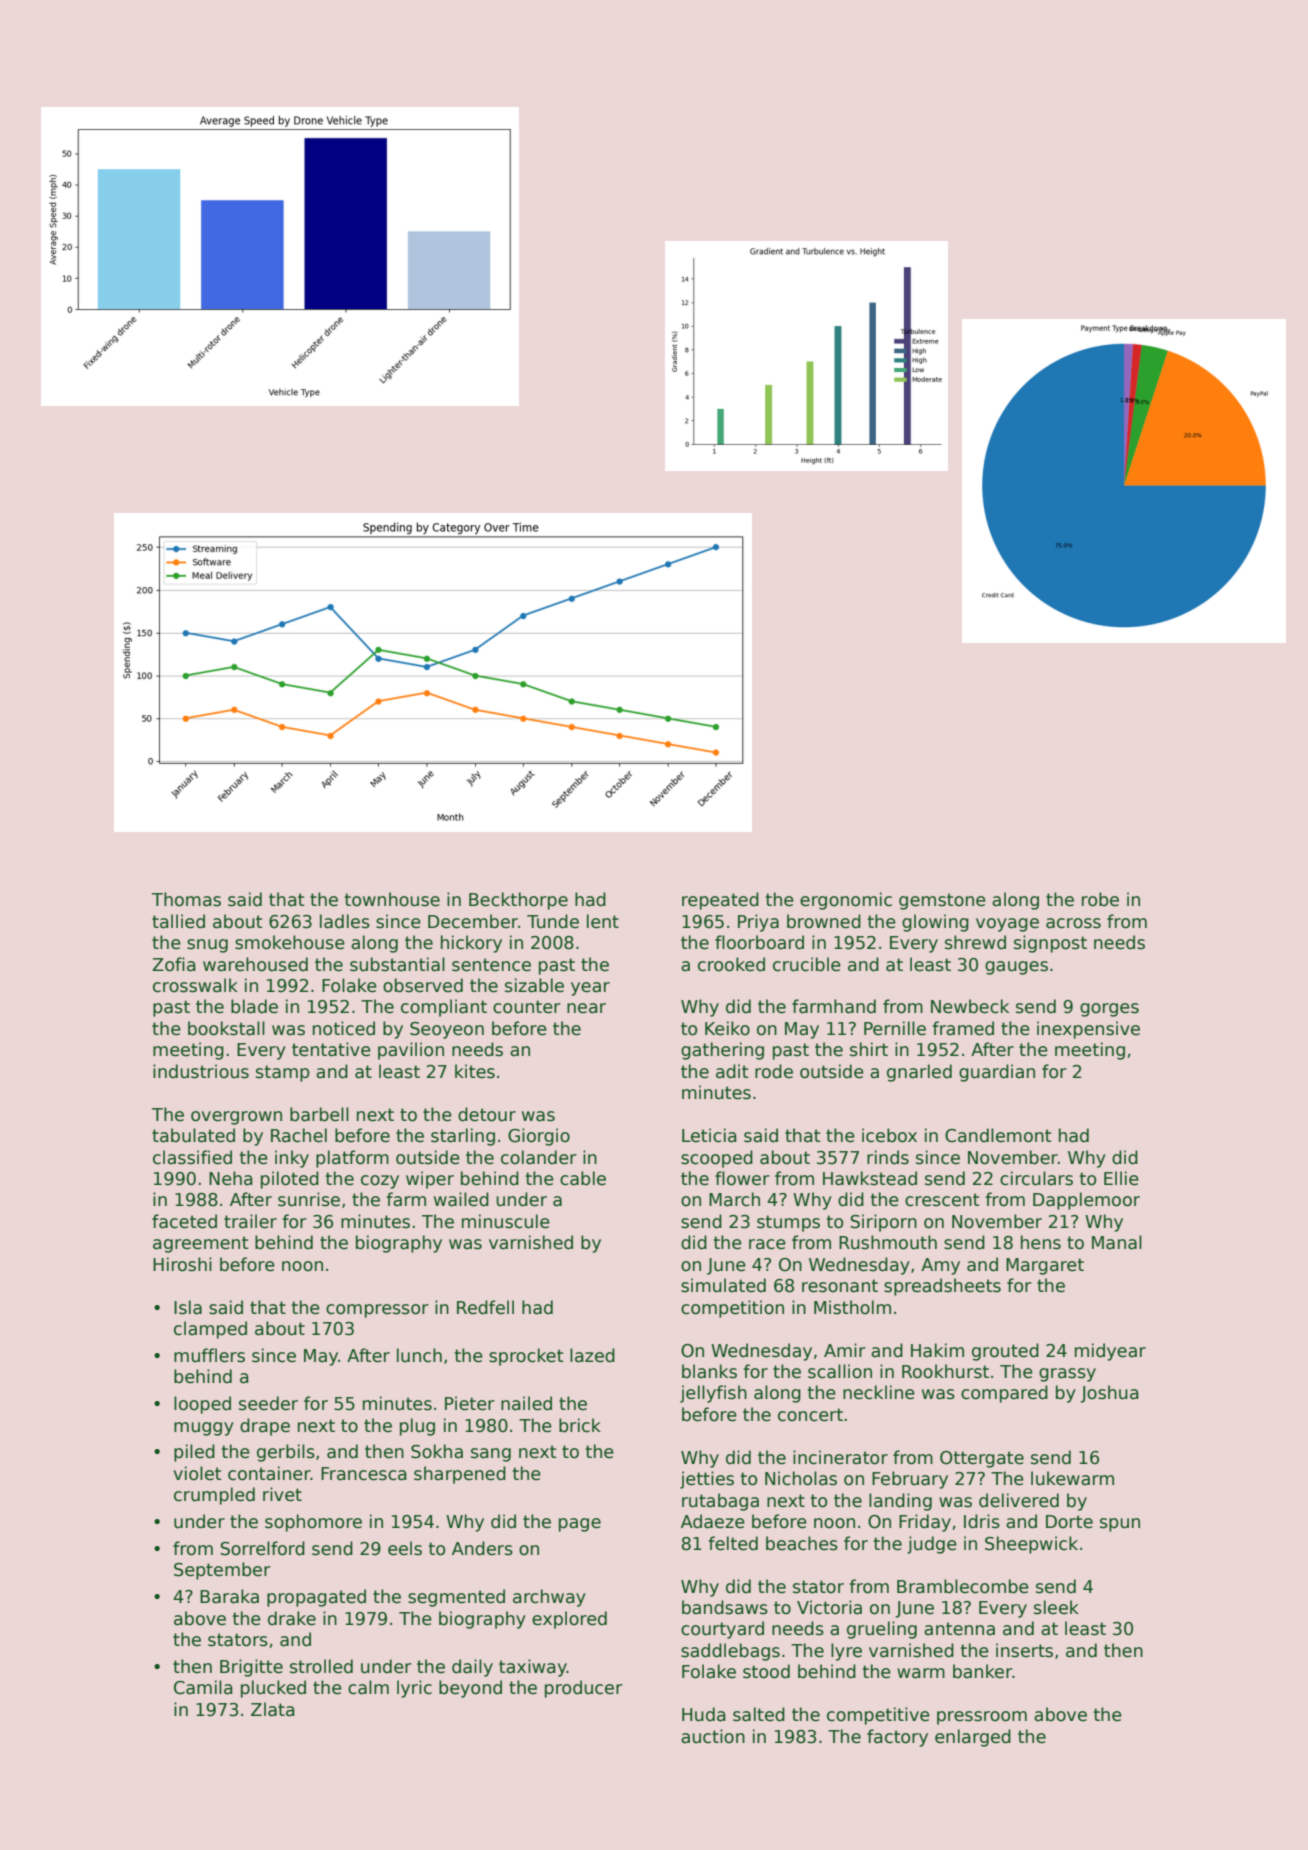  What do you see at coordinates (733, 1543) in the document?
I see `felted` at bounding box center [733, 1543].
